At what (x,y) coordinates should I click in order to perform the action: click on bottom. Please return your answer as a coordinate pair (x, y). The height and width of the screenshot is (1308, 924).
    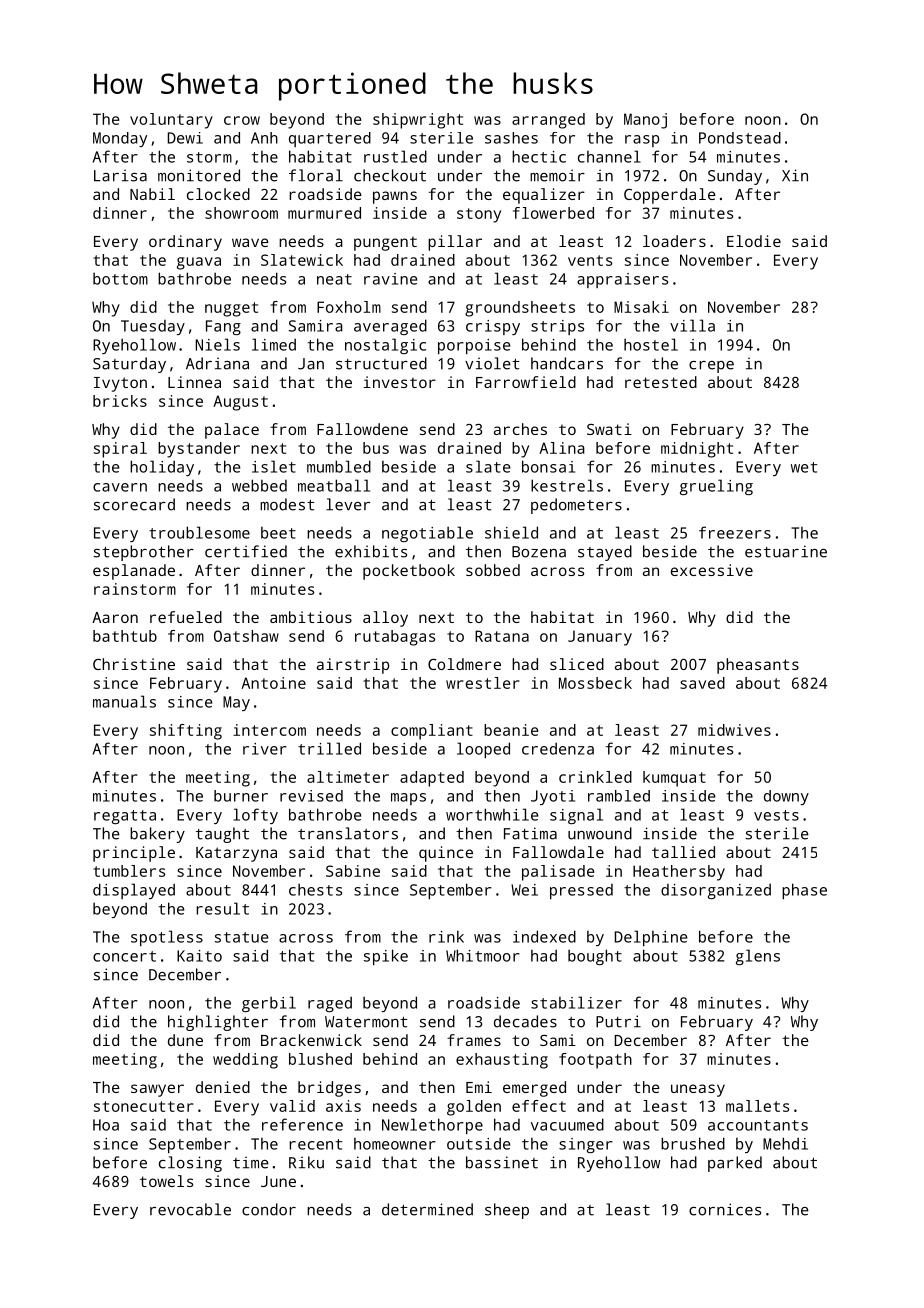
    Looking at the image, I should click on (120, 279).
